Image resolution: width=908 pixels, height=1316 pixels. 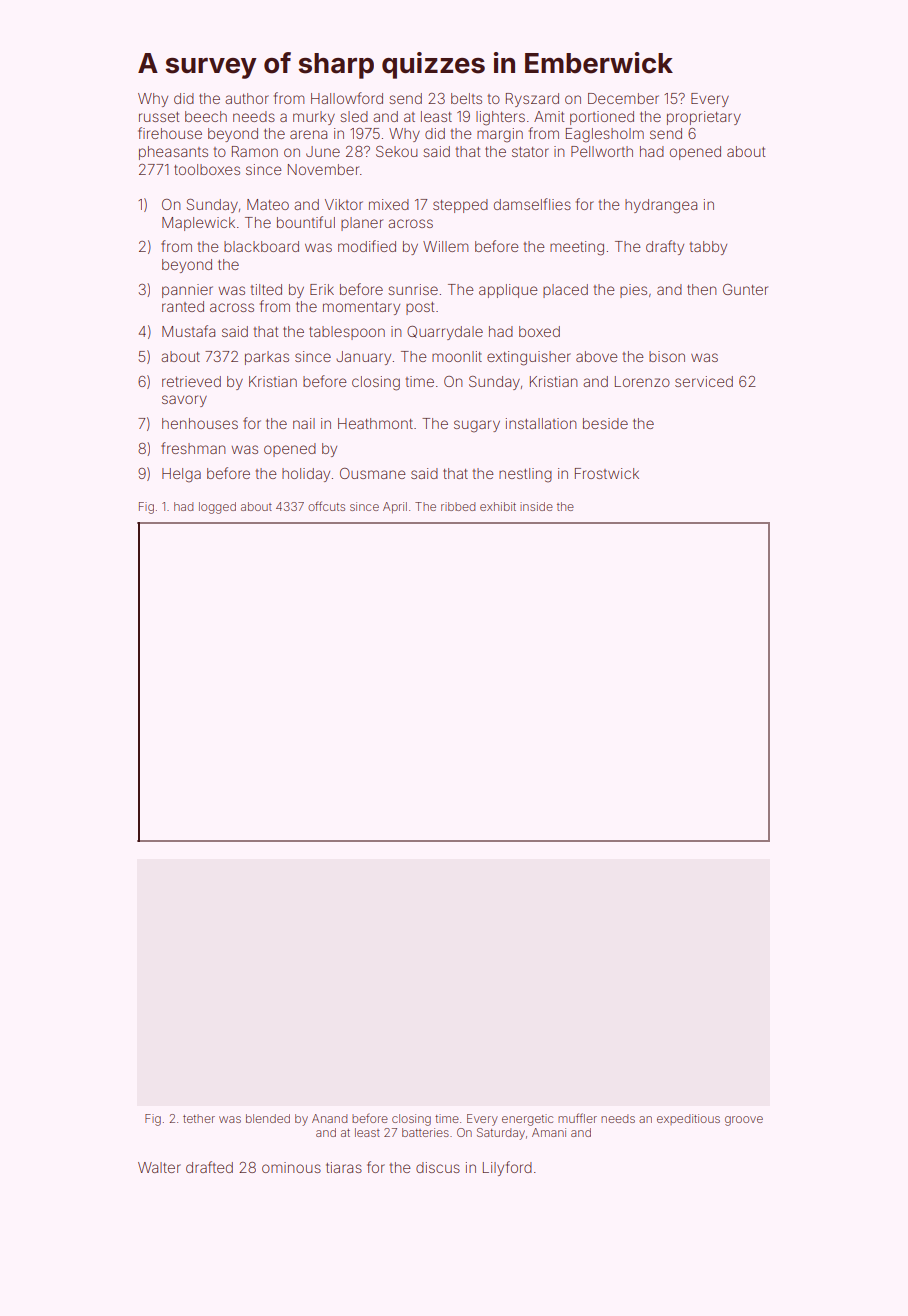 I want to click on author, so click(x=247, y=98).
